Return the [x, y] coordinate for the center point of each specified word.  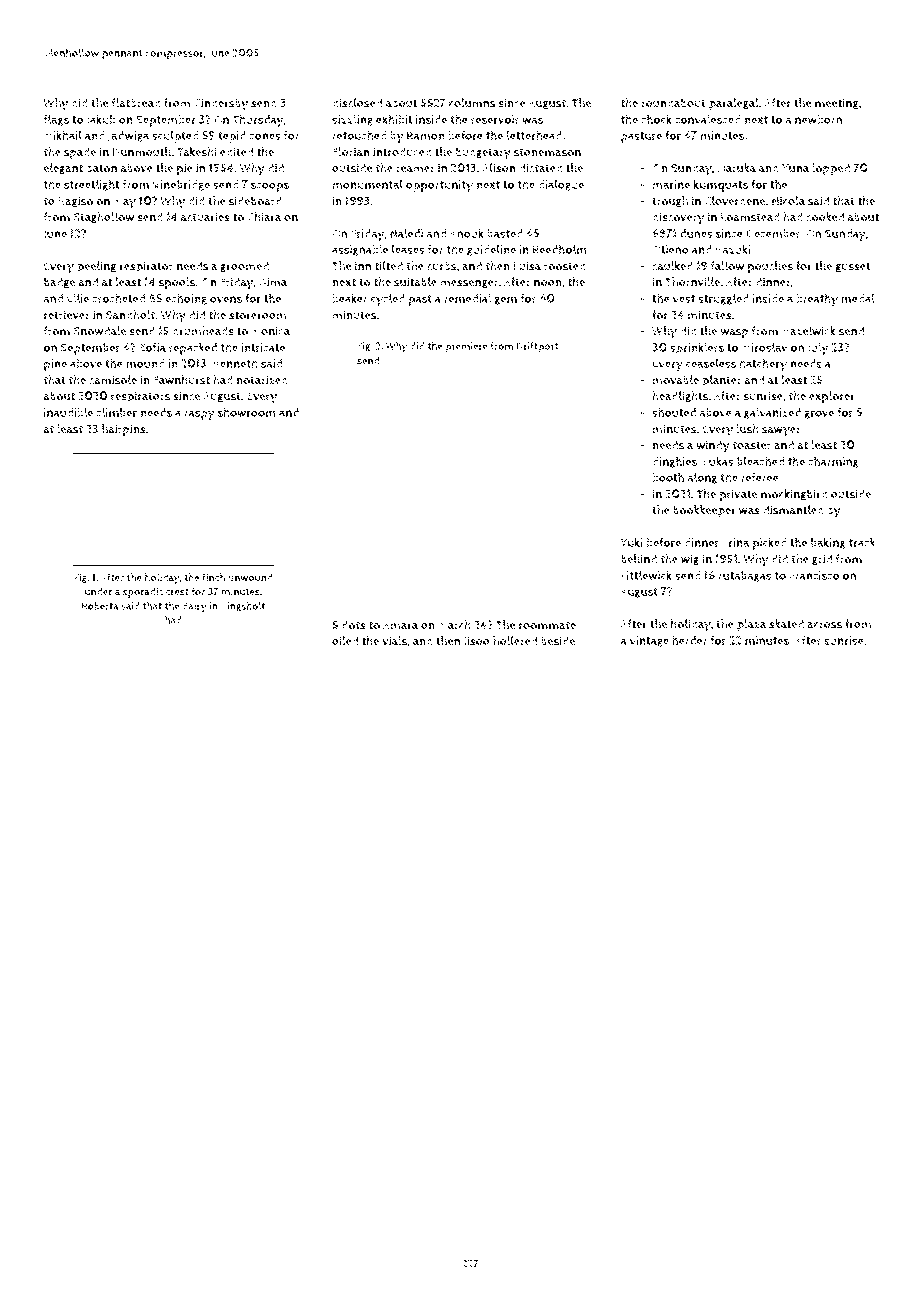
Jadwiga [128, 136]
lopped [831, 169]
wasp [734, 334]
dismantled [793, 510]
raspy [199, 415]
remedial [468, 298]
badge [59, 282]
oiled [345, 641]
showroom [247, 412]
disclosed [357, 103]
